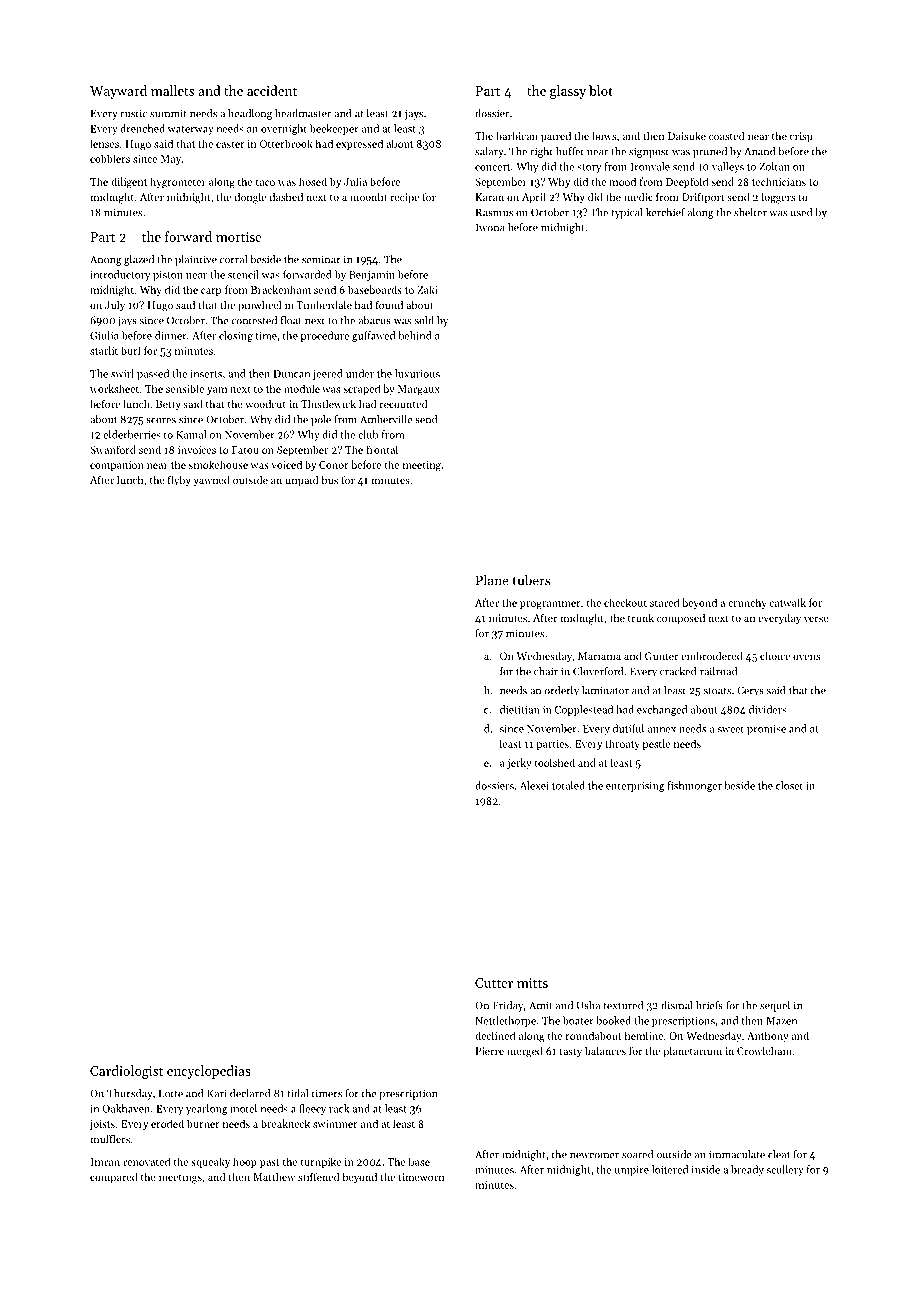 This screenshot has width=924, height=1308. What do you see at coordinates (179, 481) in the screenshot?
I see `flyby` at bounding box center [179, 481].
